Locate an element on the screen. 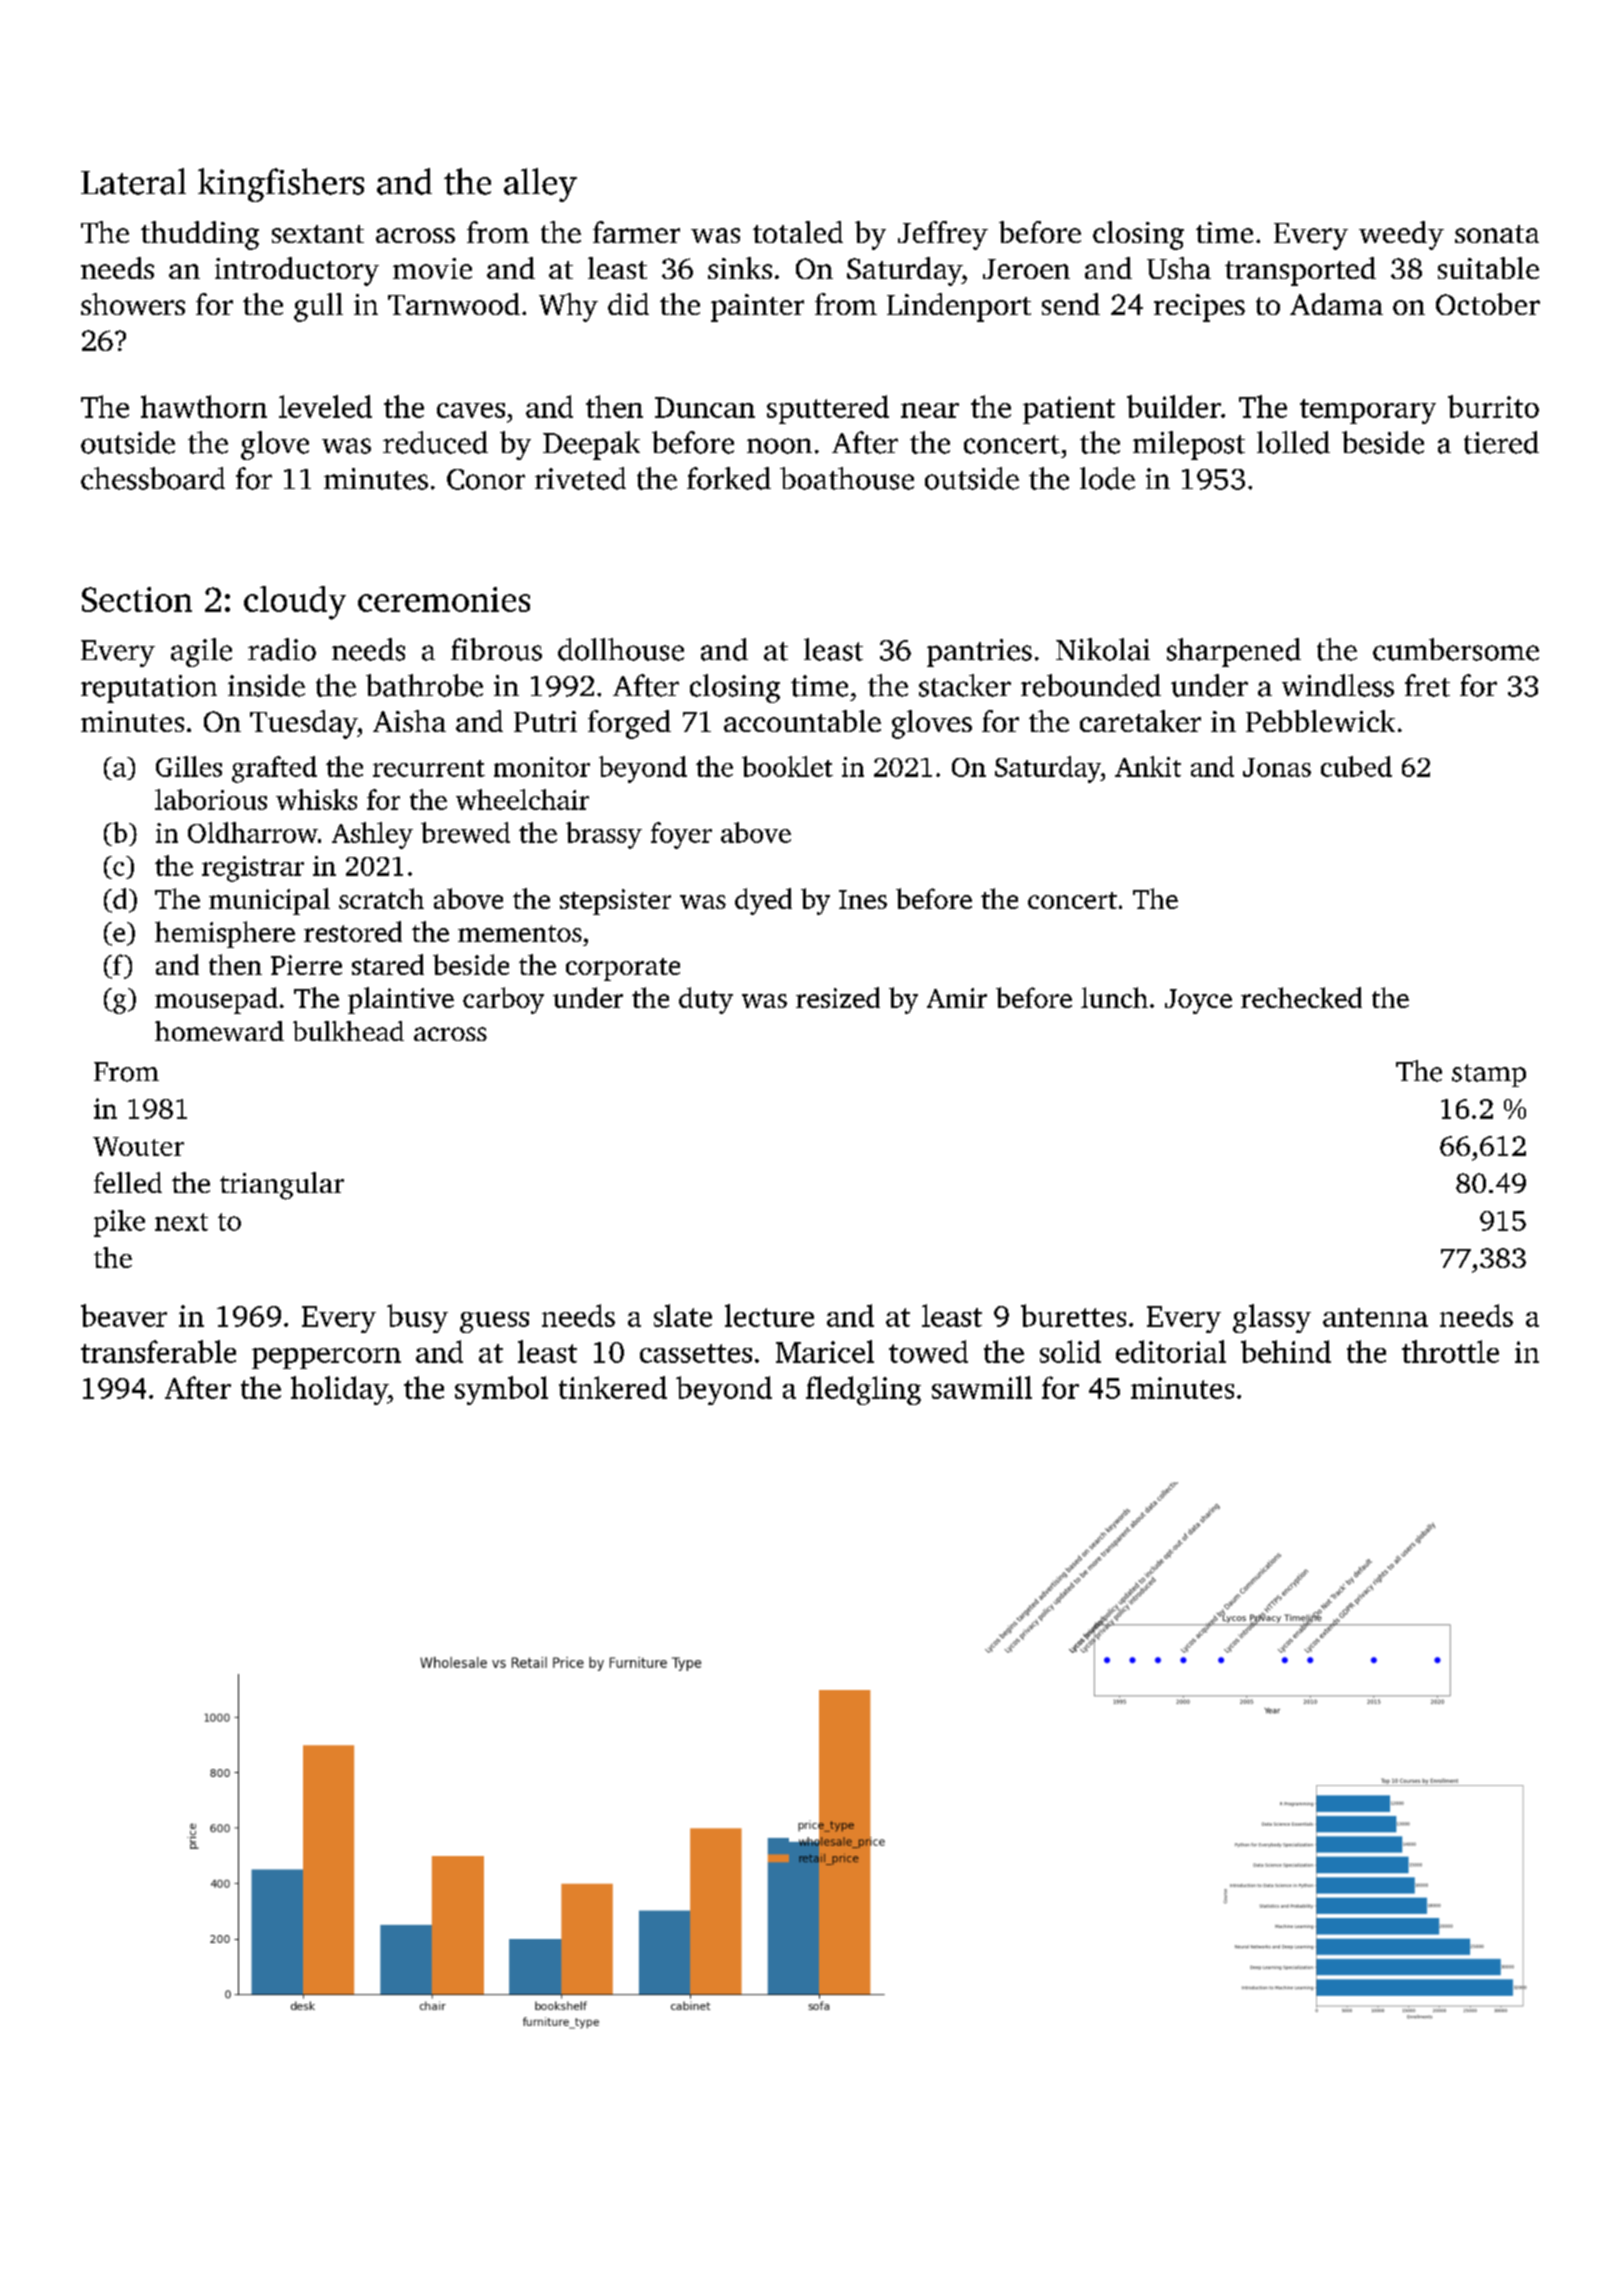  pantries is located at coordinates (979, 653).
